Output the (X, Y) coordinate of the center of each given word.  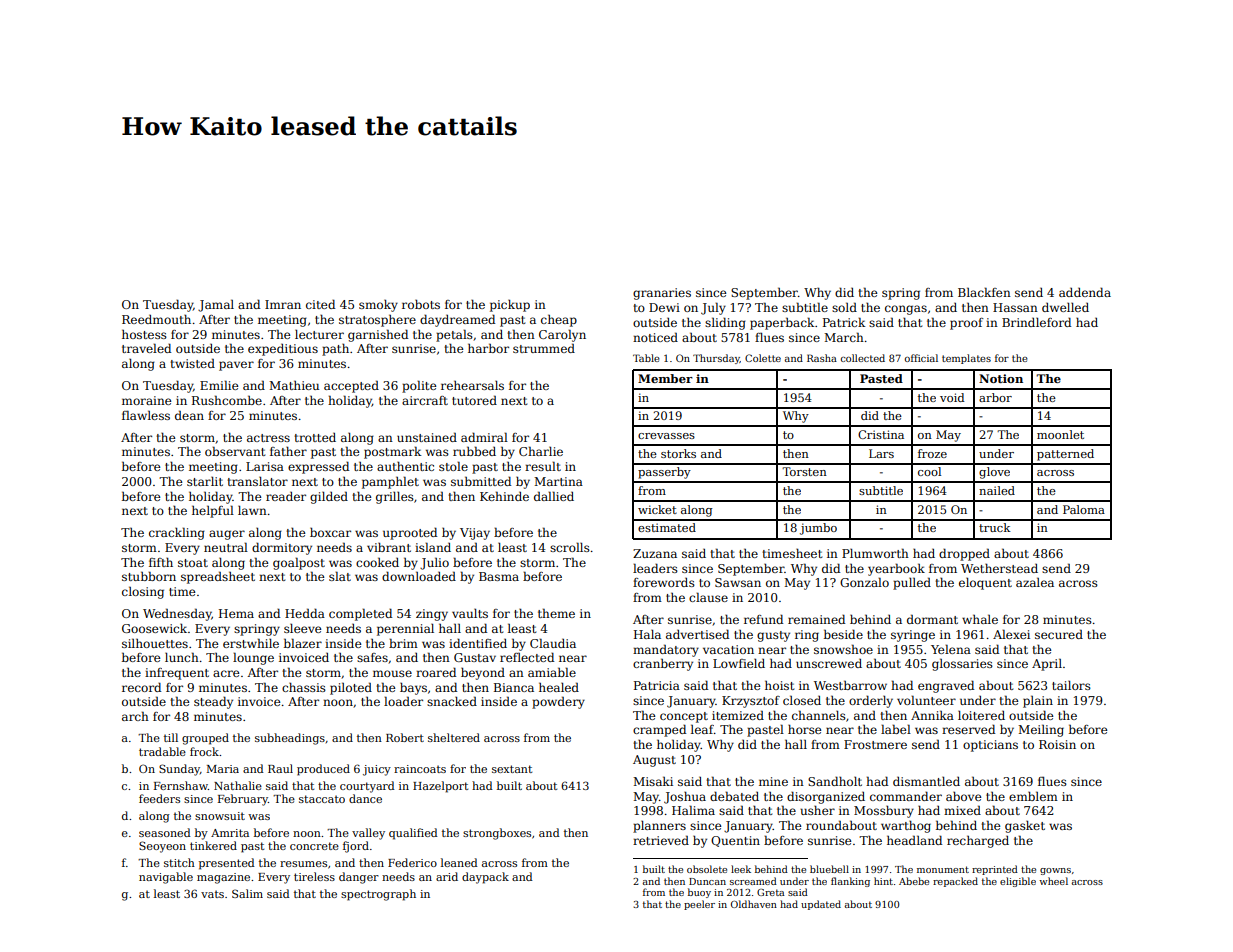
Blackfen (984, 292)
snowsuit (220, 816)
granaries (662, 294)
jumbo (818, 529)
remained (816, 619)
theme (556, 613)
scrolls (570, 547)
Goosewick (154, 628)
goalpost (299, 563)
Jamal (216, 305)
